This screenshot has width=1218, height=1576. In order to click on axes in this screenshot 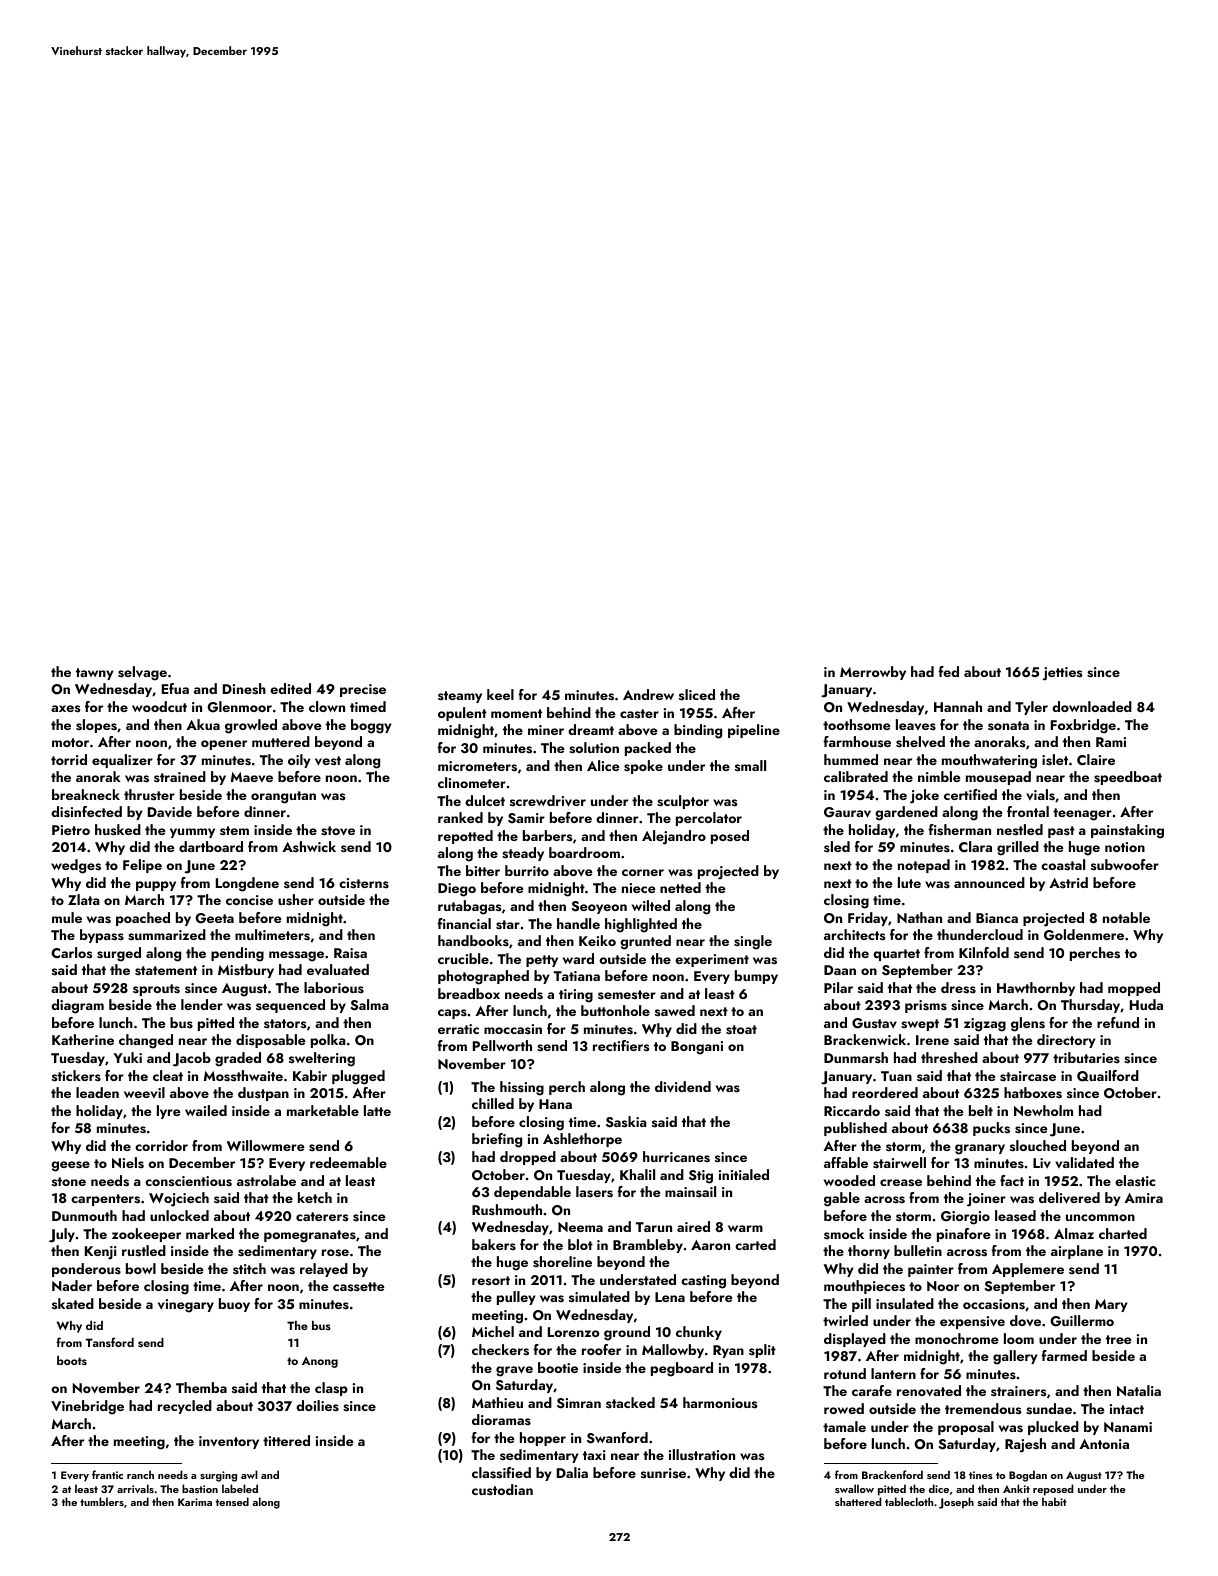, I will do `click(65, 708)`.
